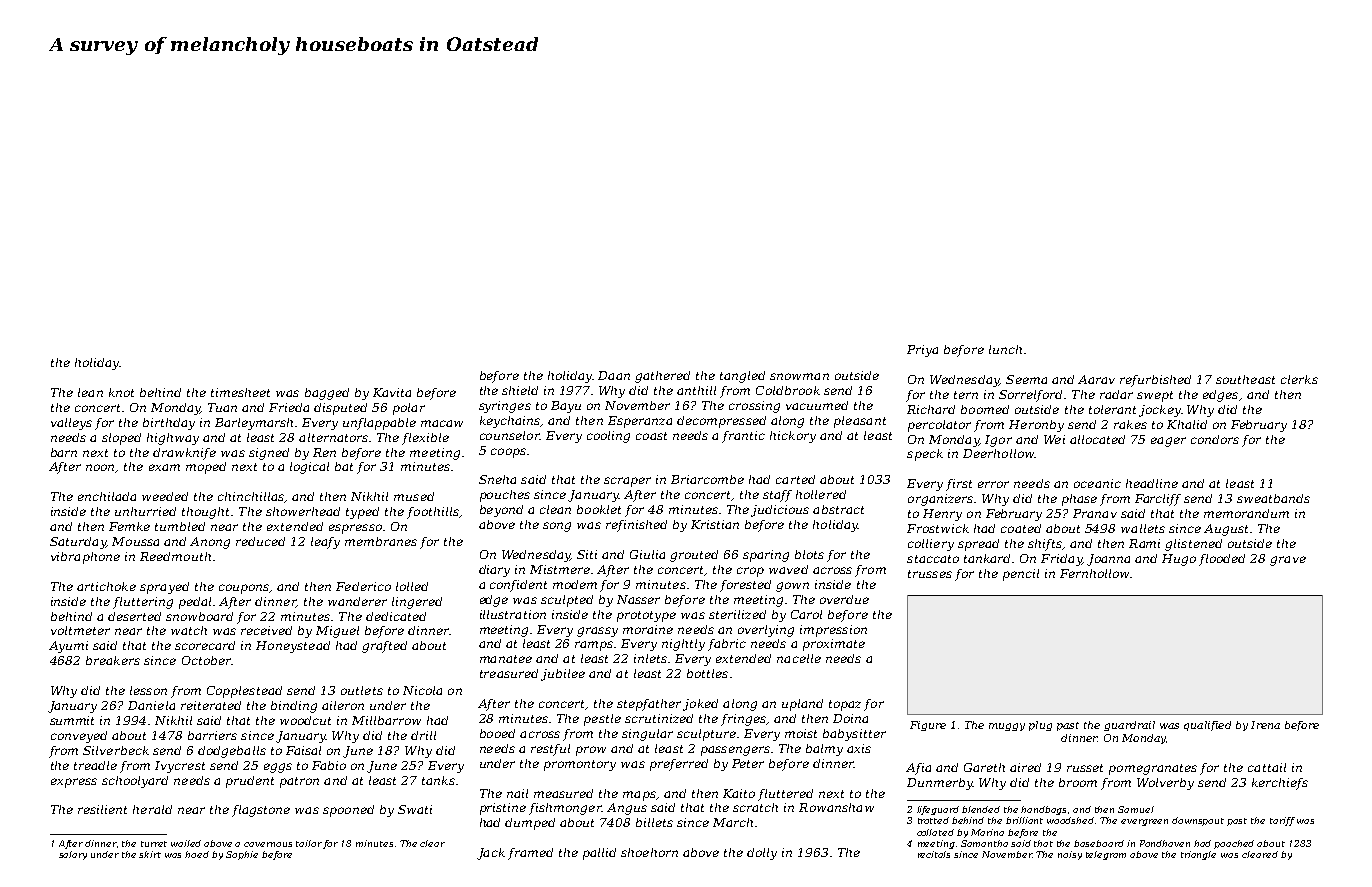 The width and height of the document is (1372, 887). I want to click on Fernhollow, so click(1094, 573).
